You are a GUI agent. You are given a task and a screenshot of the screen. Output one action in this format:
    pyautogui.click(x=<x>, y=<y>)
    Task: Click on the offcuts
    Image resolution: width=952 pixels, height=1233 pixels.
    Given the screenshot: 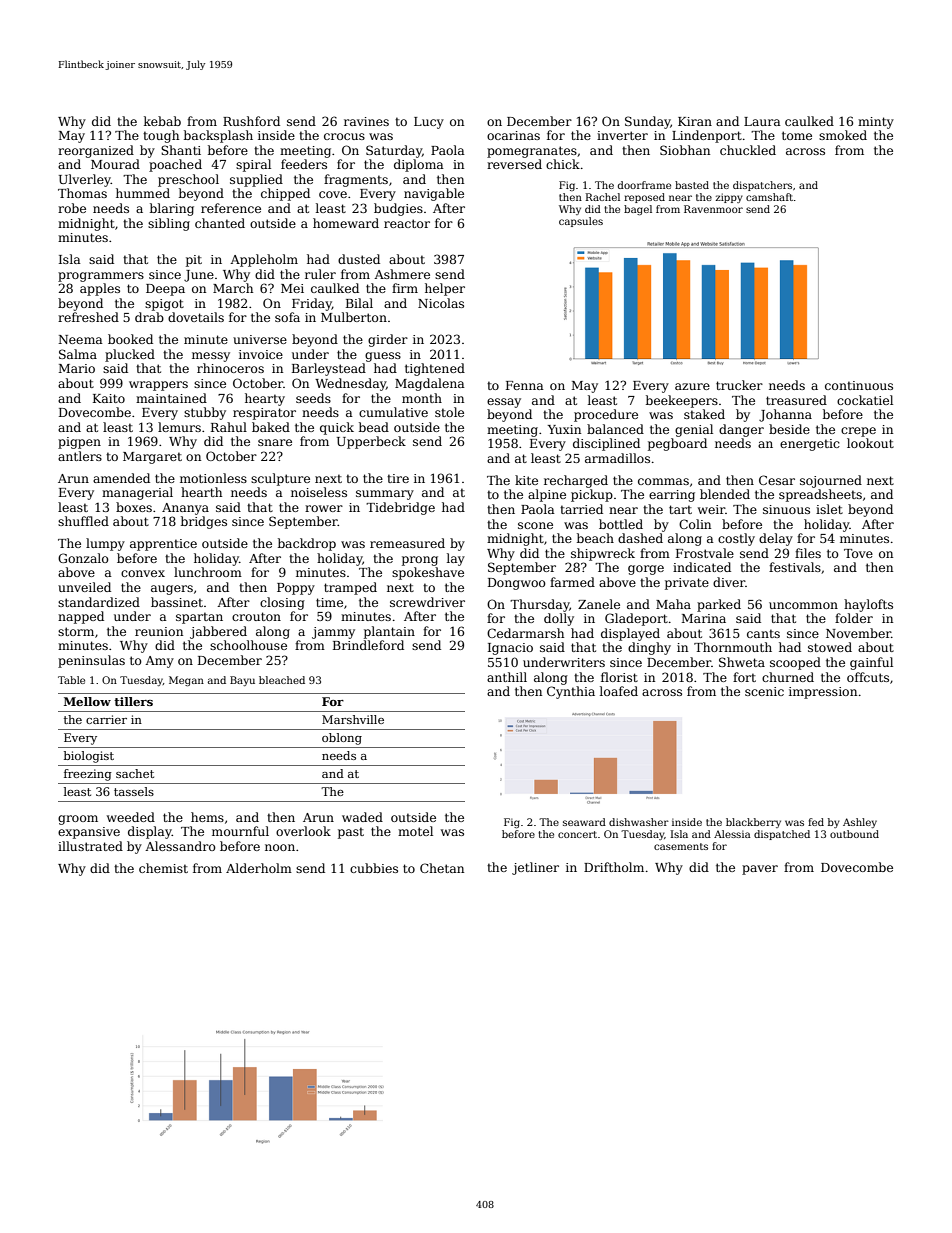 What is the action you would take?
    pyautogui.click(x=868, y=677)
